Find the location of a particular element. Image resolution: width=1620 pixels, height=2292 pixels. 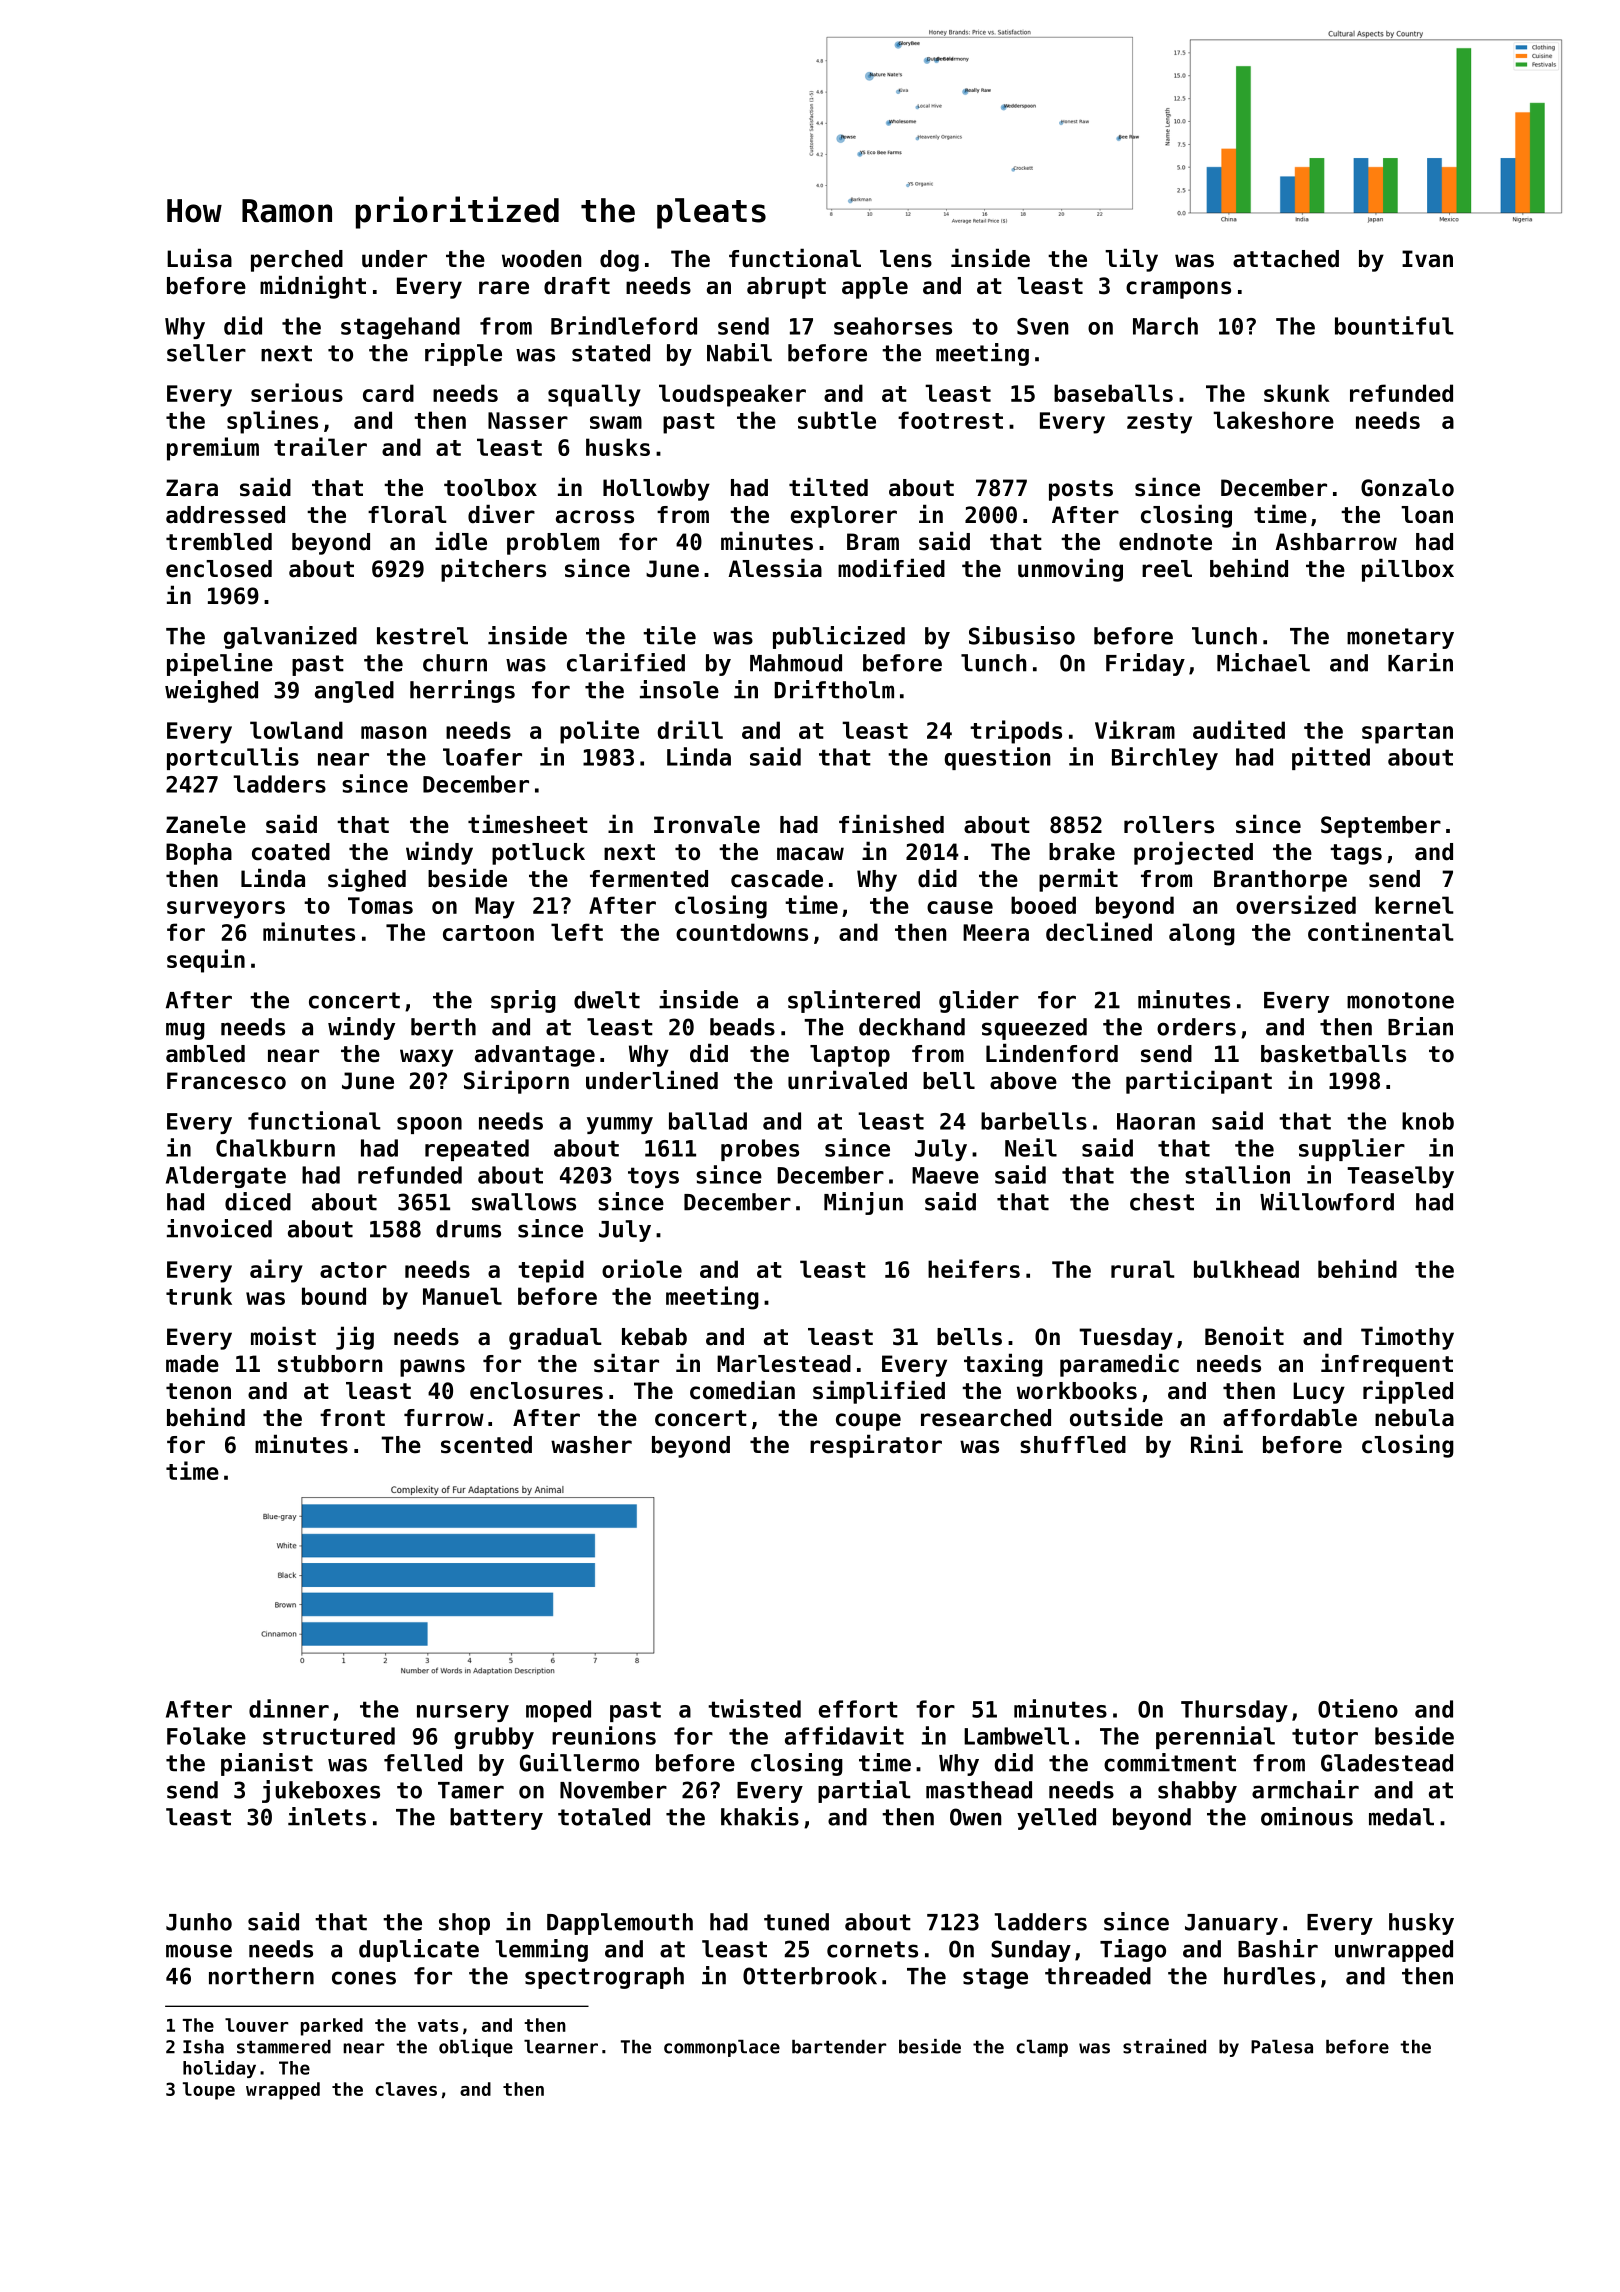

louver is located at coordinates (256, 2025).
